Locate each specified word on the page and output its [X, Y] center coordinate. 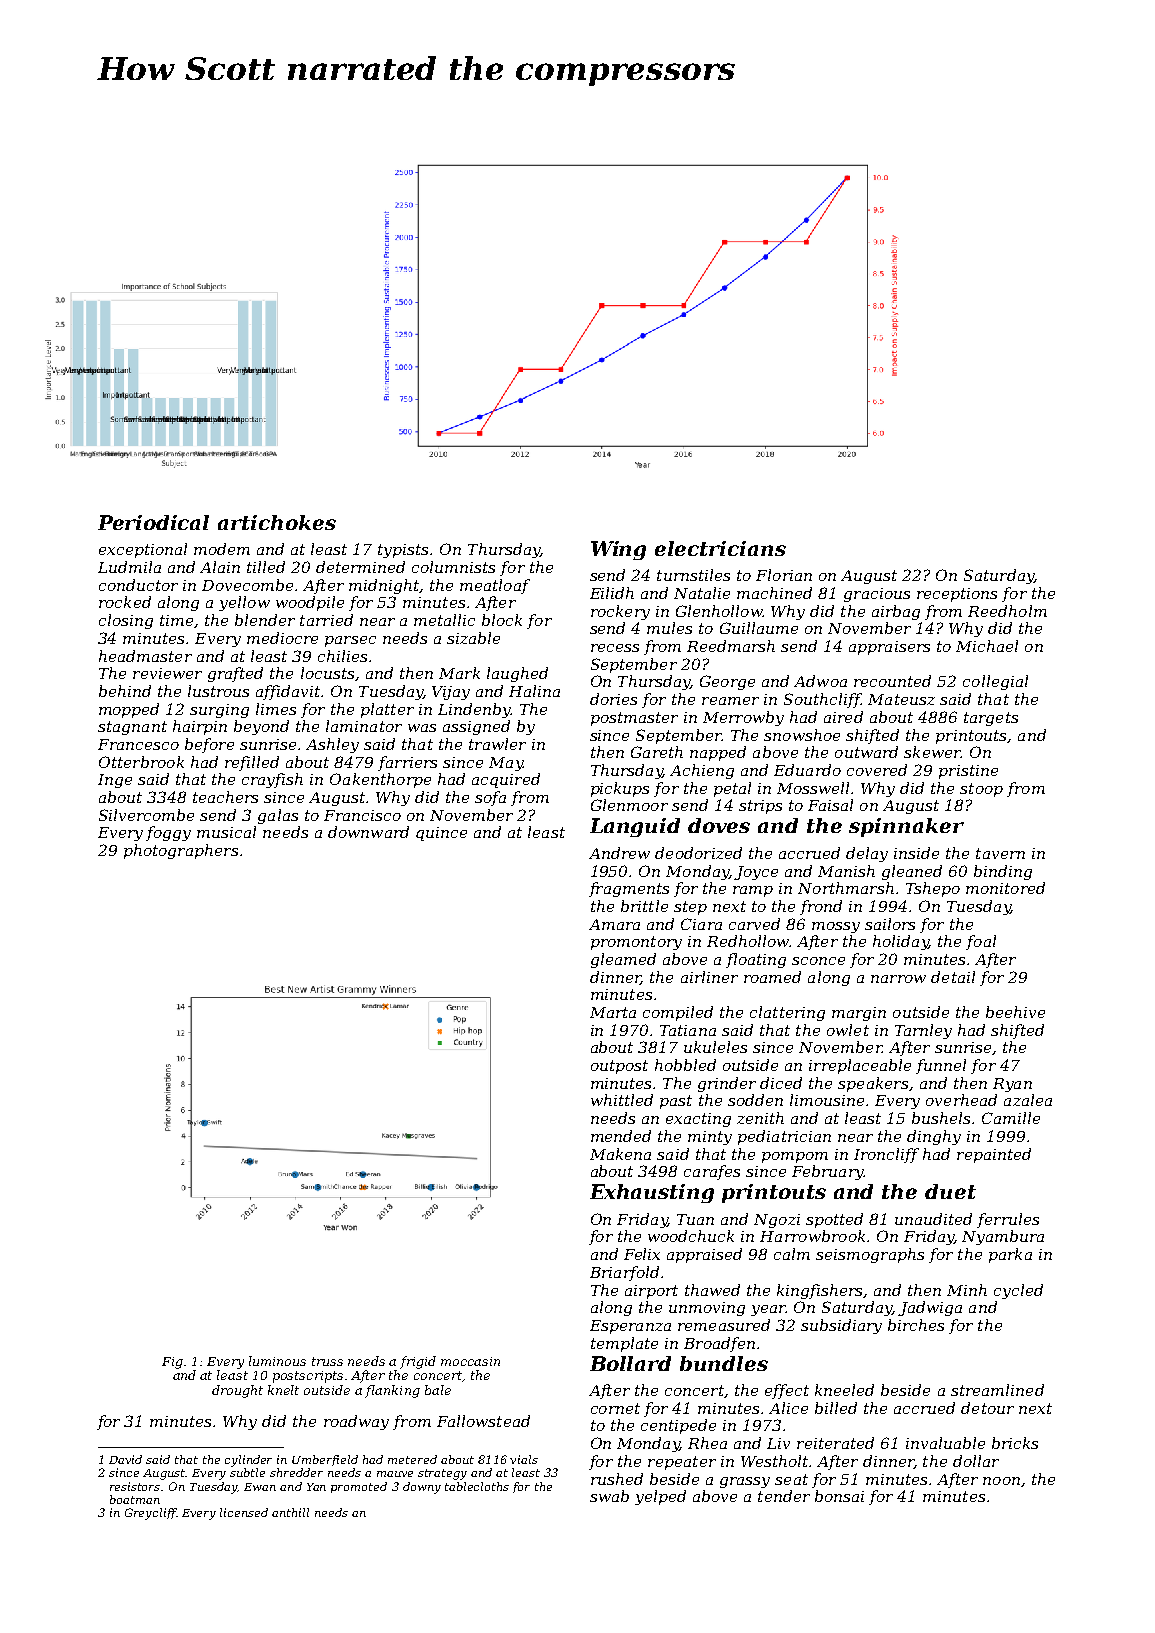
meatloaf [495, 586]
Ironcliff [886, 1155]
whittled [622, 1100]
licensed [244, 1512]
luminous [277, 1361]
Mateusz [901, 699]
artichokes [277, 522]
